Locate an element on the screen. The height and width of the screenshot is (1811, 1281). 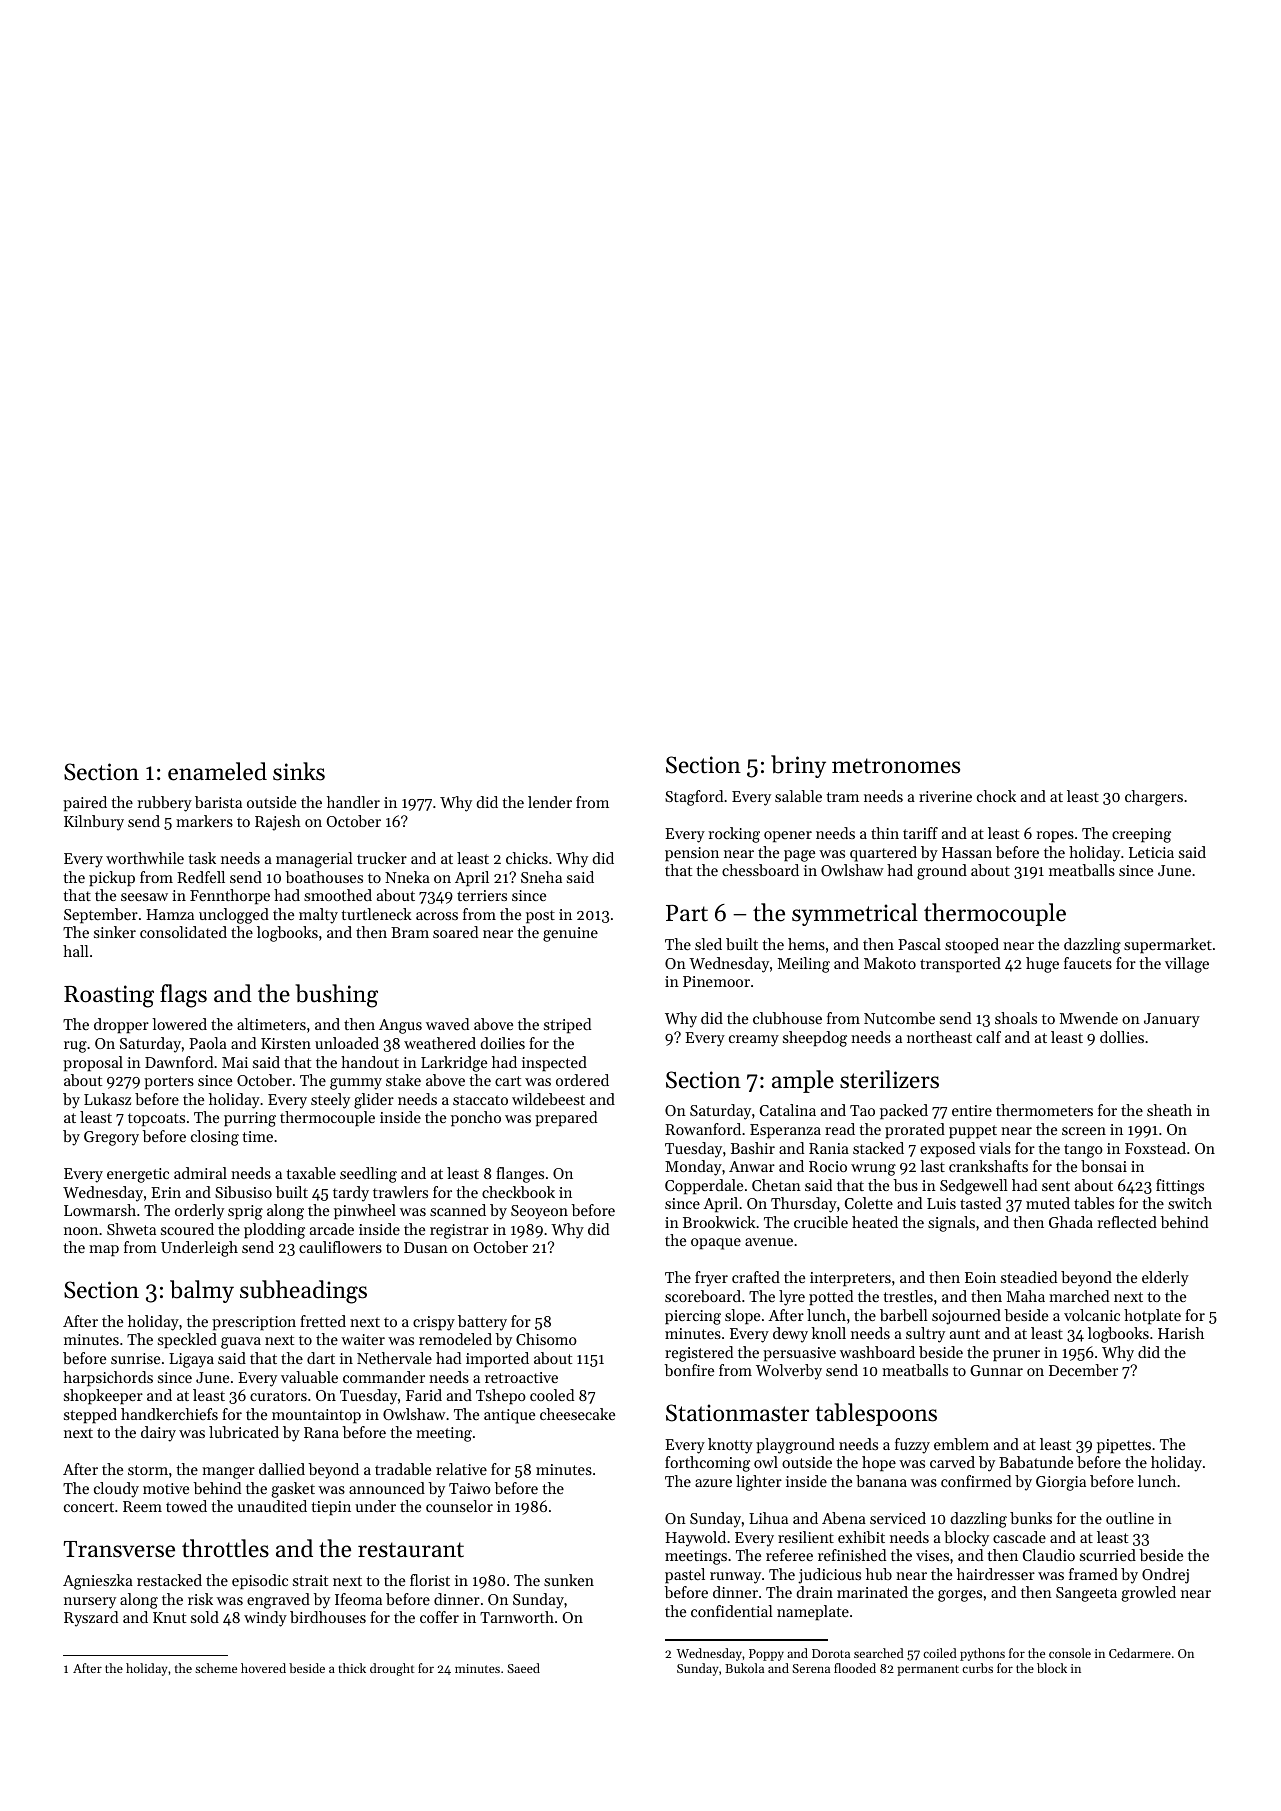
elderly is located at coordinates (1165, 1279).
